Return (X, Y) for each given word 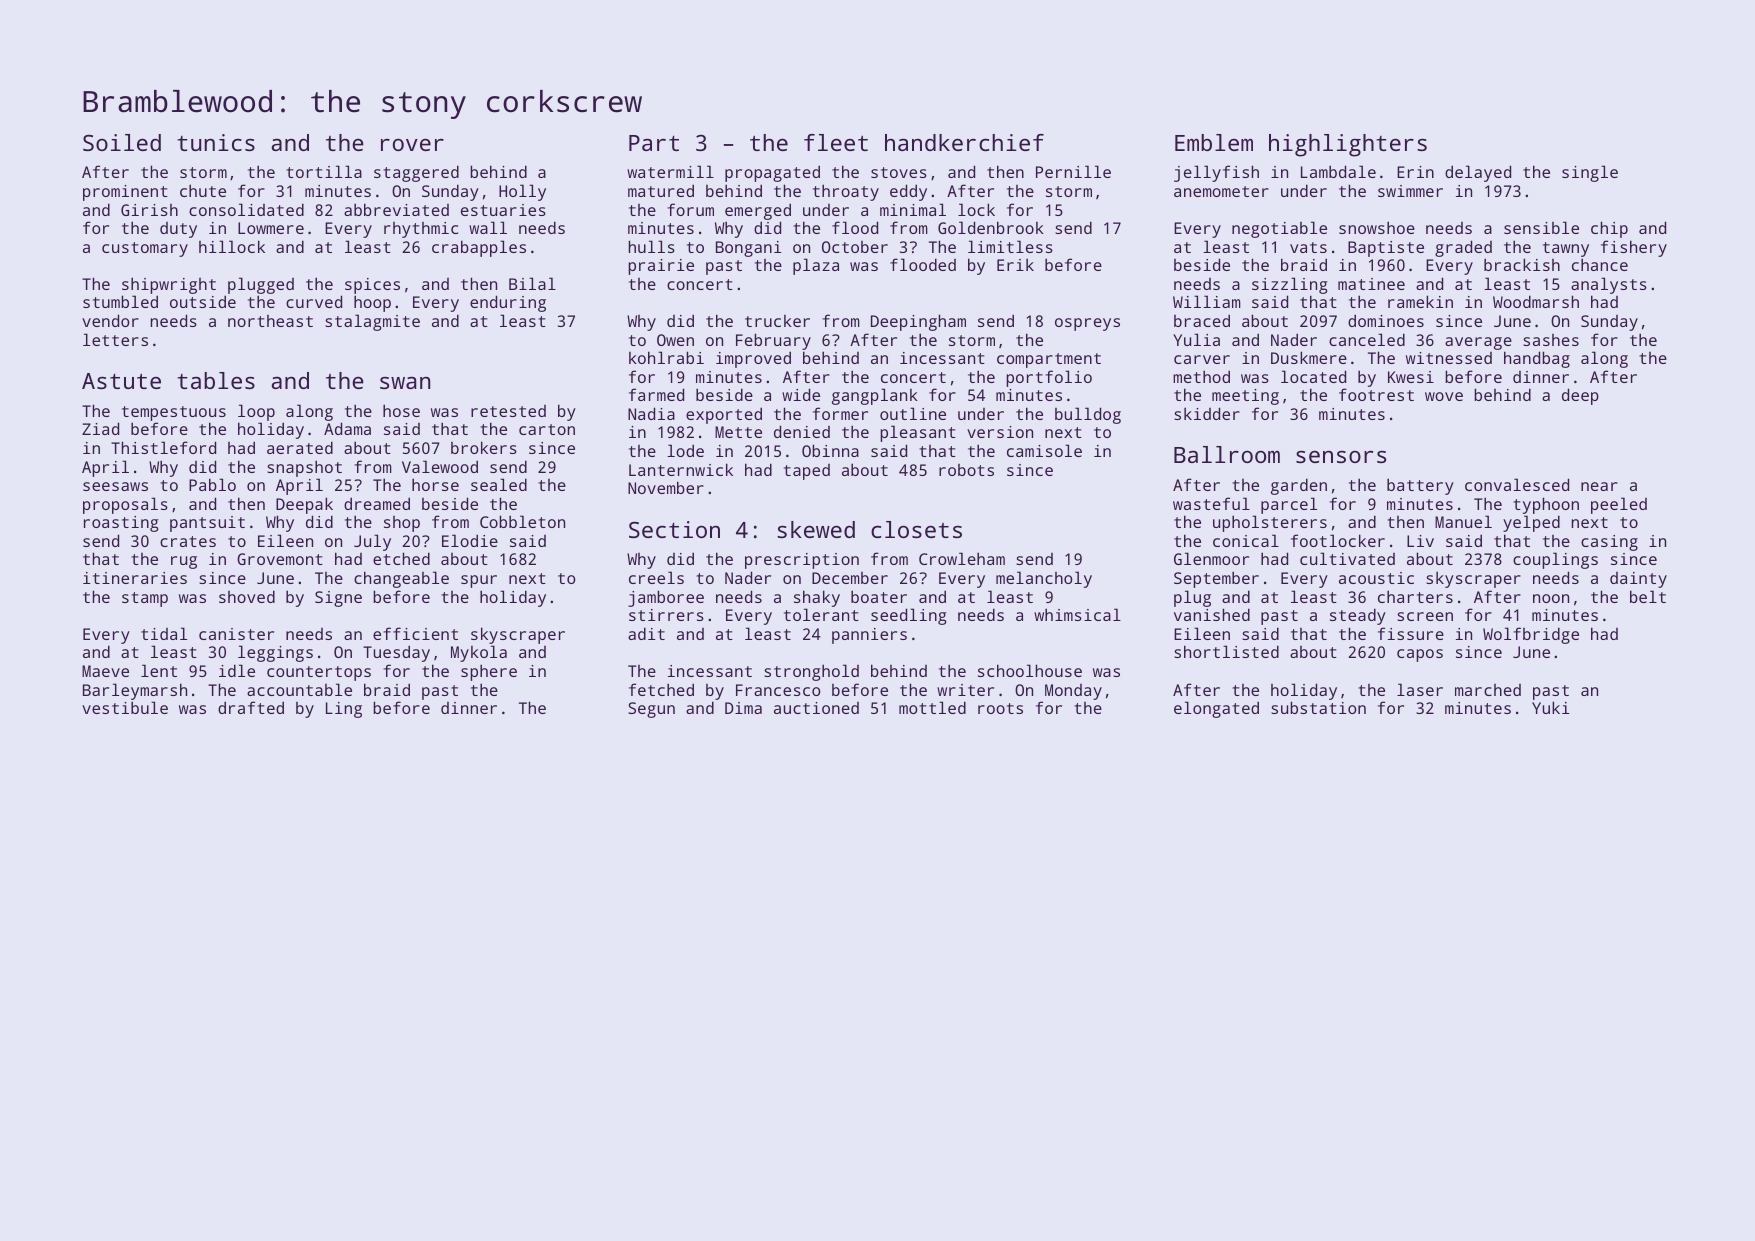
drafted (251, 707)
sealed (499, 484)
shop (402, 524)
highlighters (1348, 145)
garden (1299, 486)
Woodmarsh (1536, 301)
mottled (932, 707)
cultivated (1347, 558)
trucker (777, 321)
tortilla (324, 171)
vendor (110, 320)
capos (1420, 655)
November (666, 487)
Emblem (1214, 142)
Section (674, 529)
